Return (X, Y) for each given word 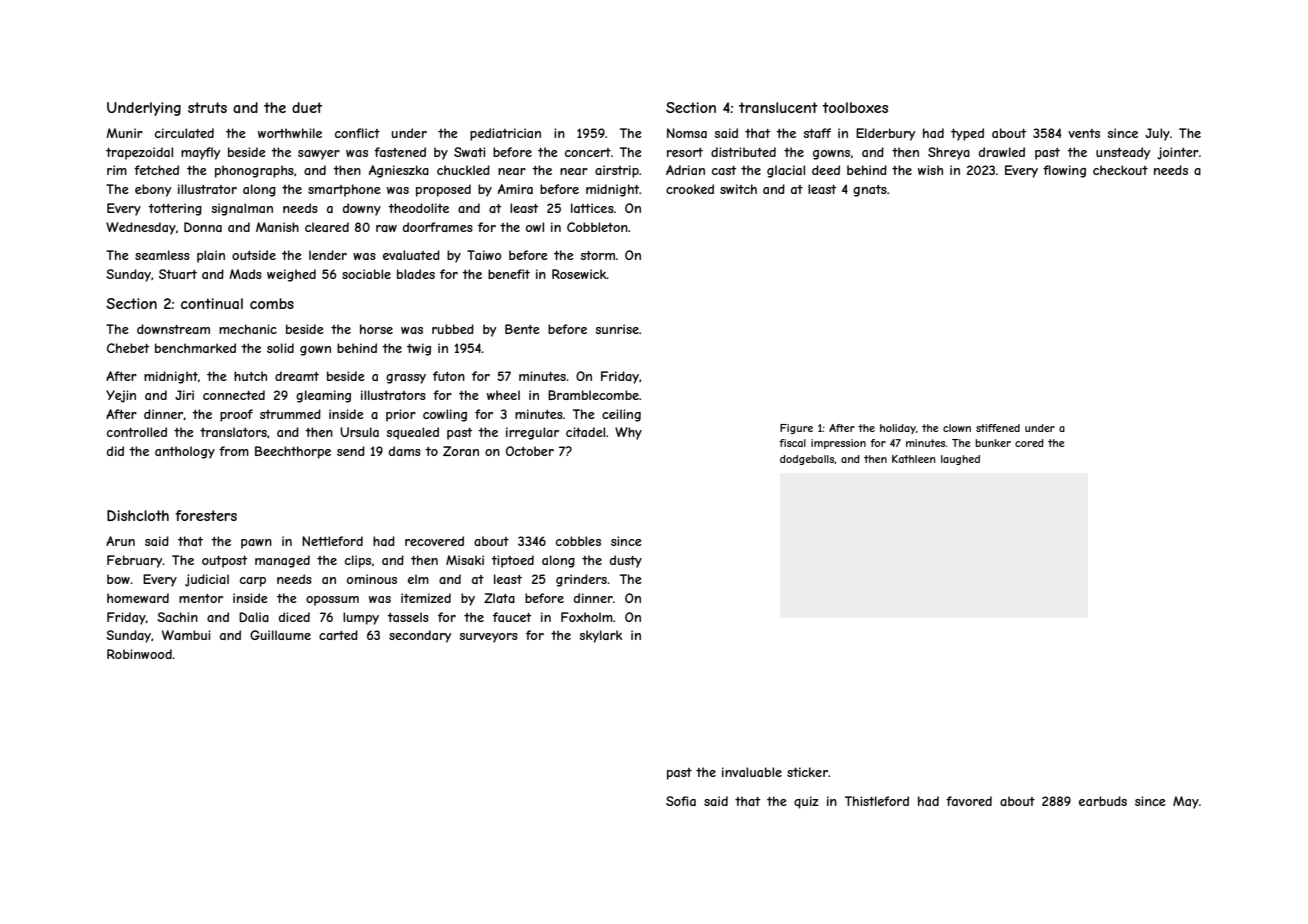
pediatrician (505, 134)
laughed (960, 460)
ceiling (621, 415)
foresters (206, 515)
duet (307, 107)
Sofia (681, 801)
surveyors (488, 638)
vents (1084, 133)
